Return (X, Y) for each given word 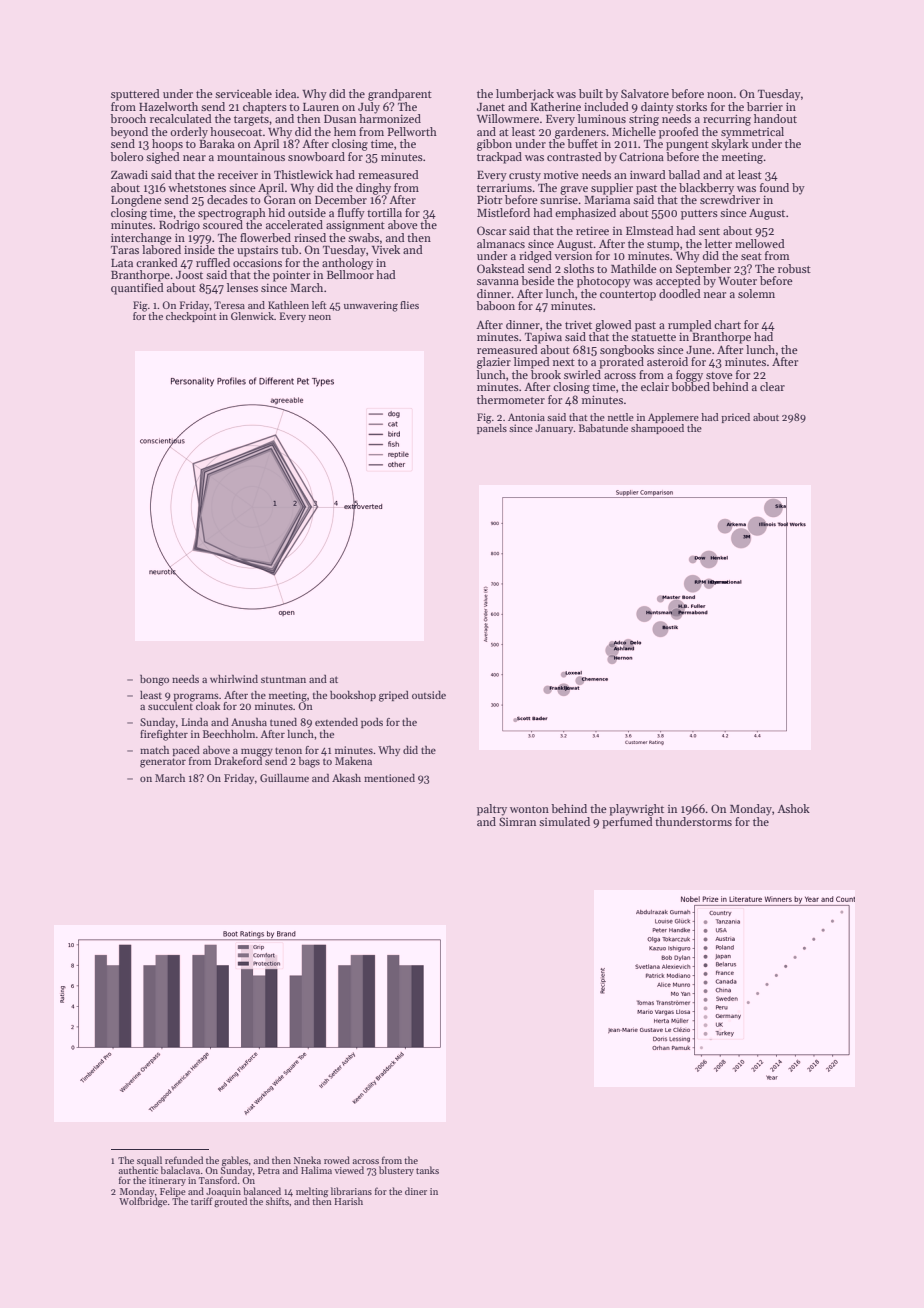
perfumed (627, 823)
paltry (492, 810)
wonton (529, 809)
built (591, 93)
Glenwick (252, 316)
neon (320, 317)
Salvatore (645, 93)
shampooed (657, 429)
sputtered (135, 95)
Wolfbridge (143, 1202)
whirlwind (234, 679)
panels (492, 429)
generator (163, 763)
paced (186, 751)
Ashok (793, 808)
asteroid (667, 361)
